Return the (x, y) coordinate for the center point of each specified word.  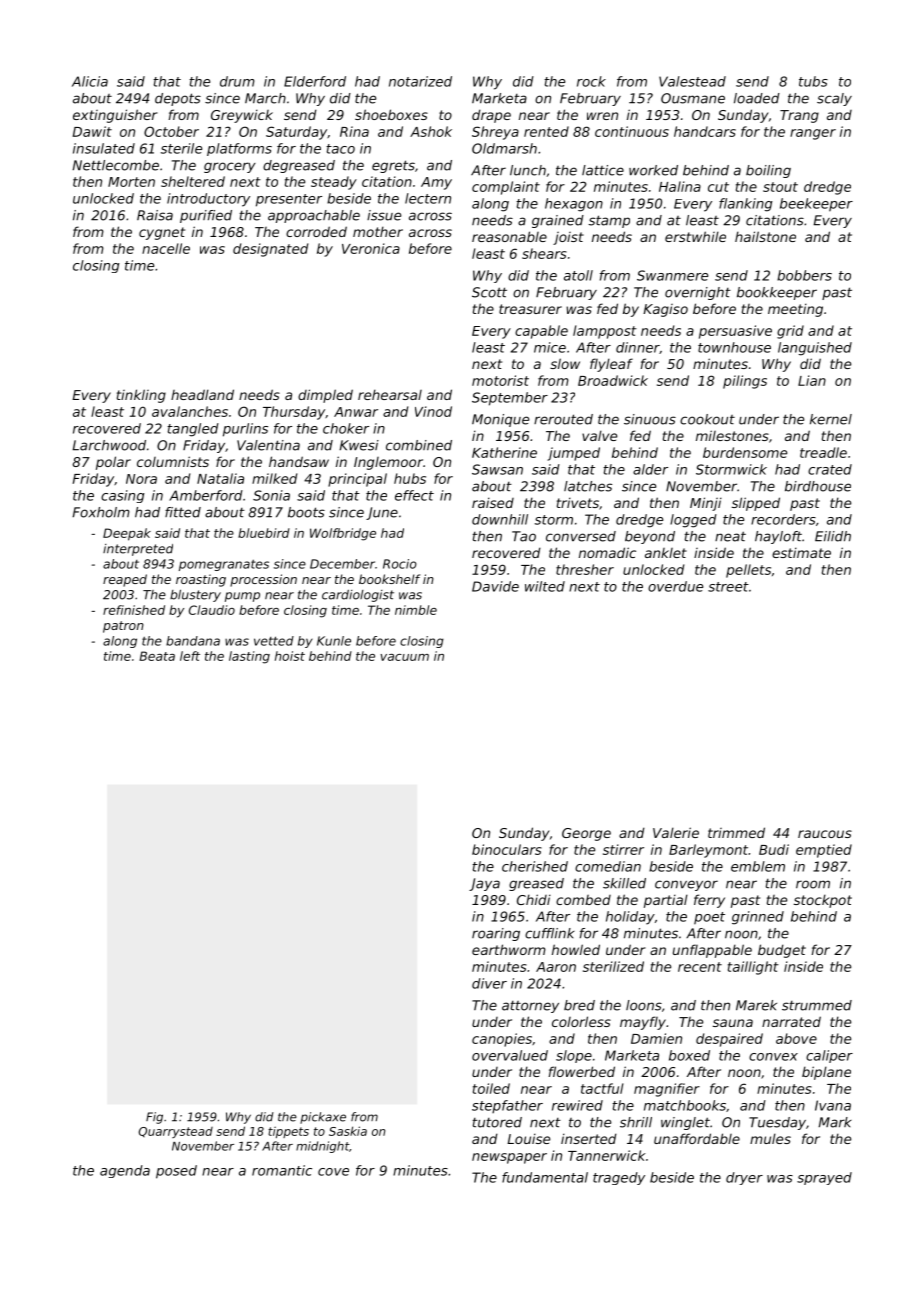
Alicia (90, 81)
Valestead (692, 81)
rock (591, 81)
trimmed (736, 832)
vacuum (404, 657)
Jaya (484, 884)
